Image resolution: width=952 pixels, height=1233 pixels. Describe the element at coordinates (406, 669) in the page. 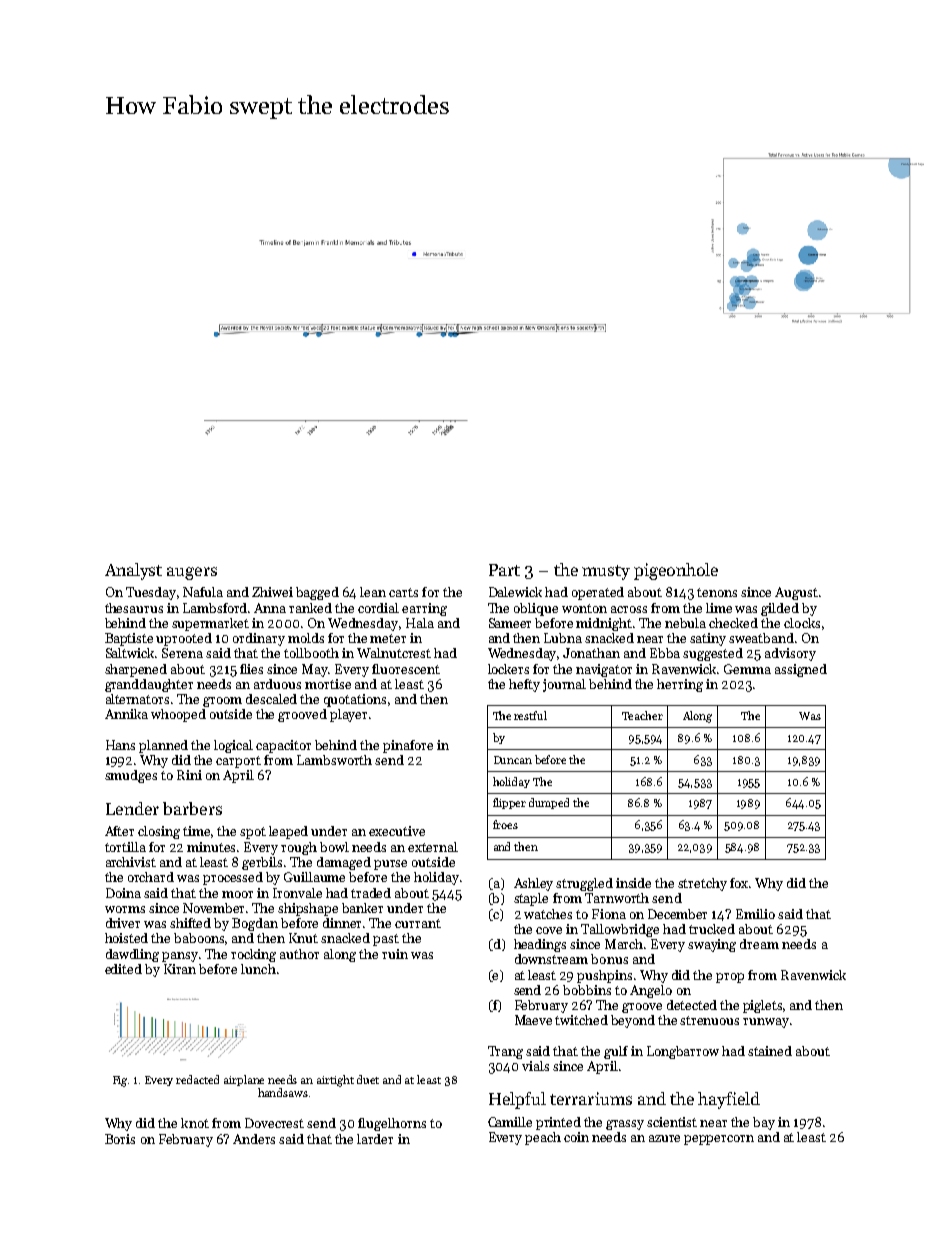

I see `fluorescent` at that location.
